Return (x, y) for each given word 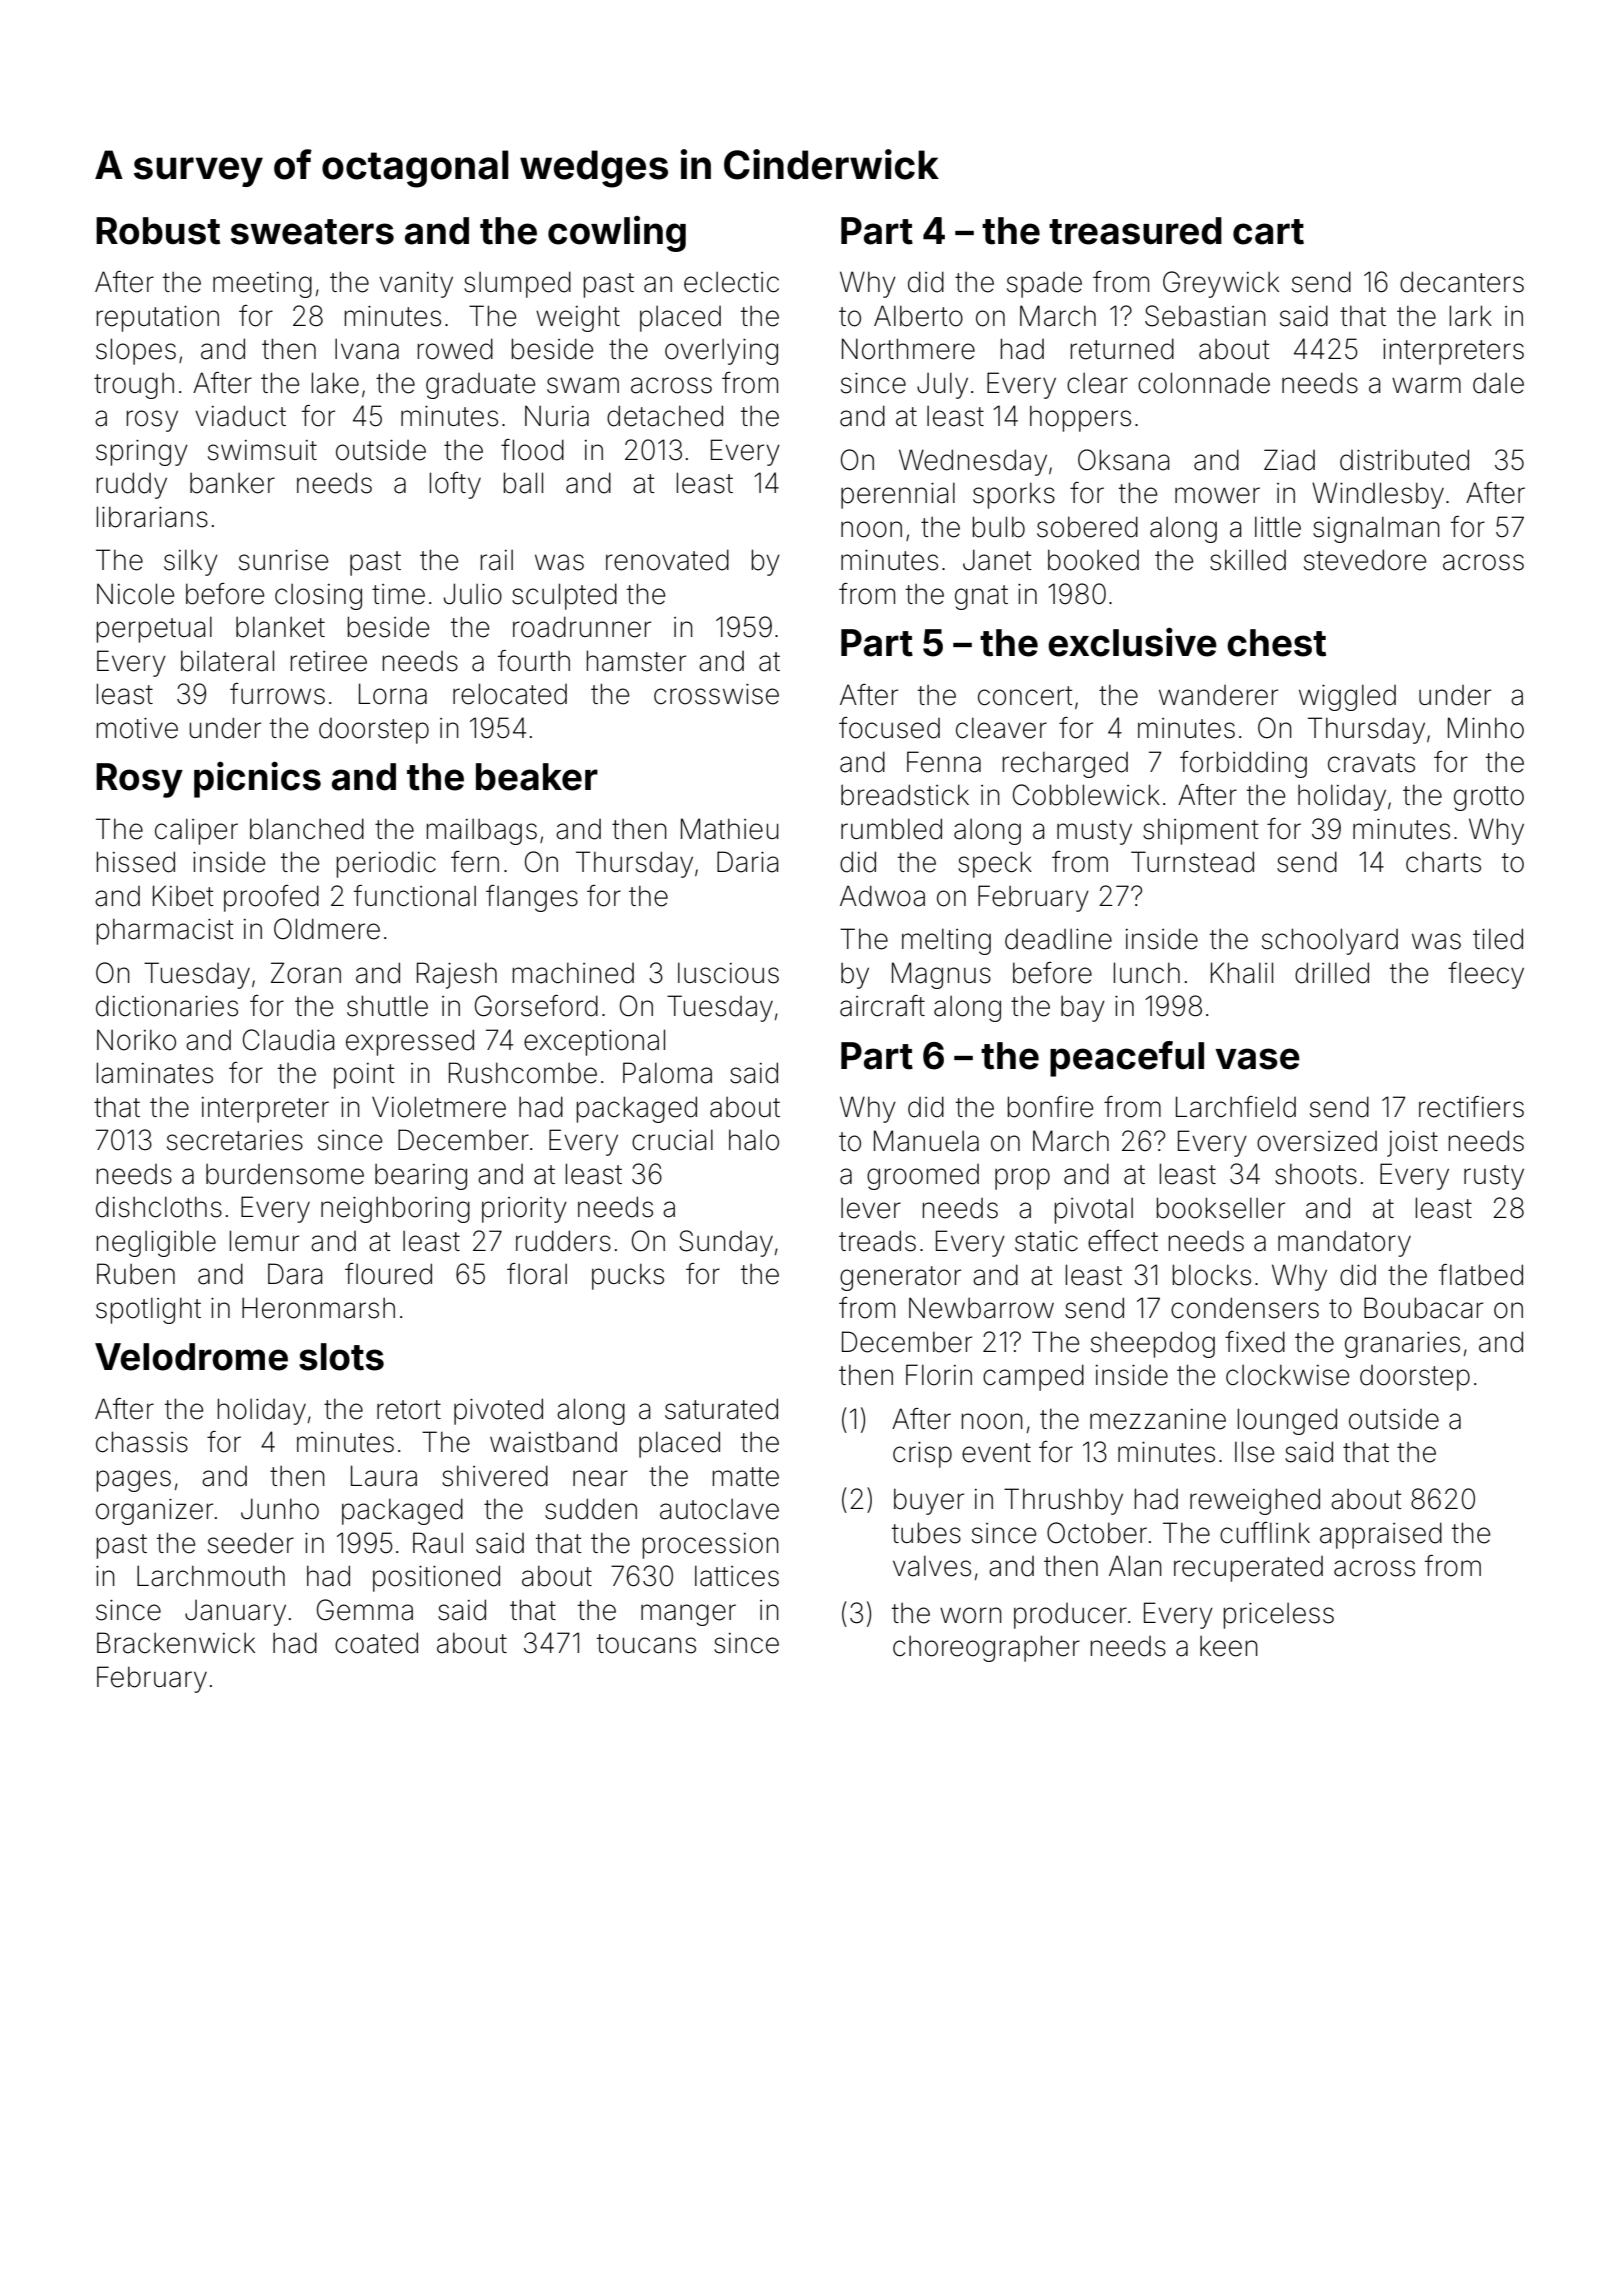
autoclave (719, 1509)
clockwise (1287, 1375)
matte (745, 1477)
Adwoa (882, 896)
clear (1097, 383)
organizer (154, 1512)
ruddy (131, 485)
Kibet (183, 896)
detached (665, 416)
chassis (142, 1442)
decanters (1462, 282)
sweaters (312, 232)
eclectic (731, 282)
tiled (1498, 939)
